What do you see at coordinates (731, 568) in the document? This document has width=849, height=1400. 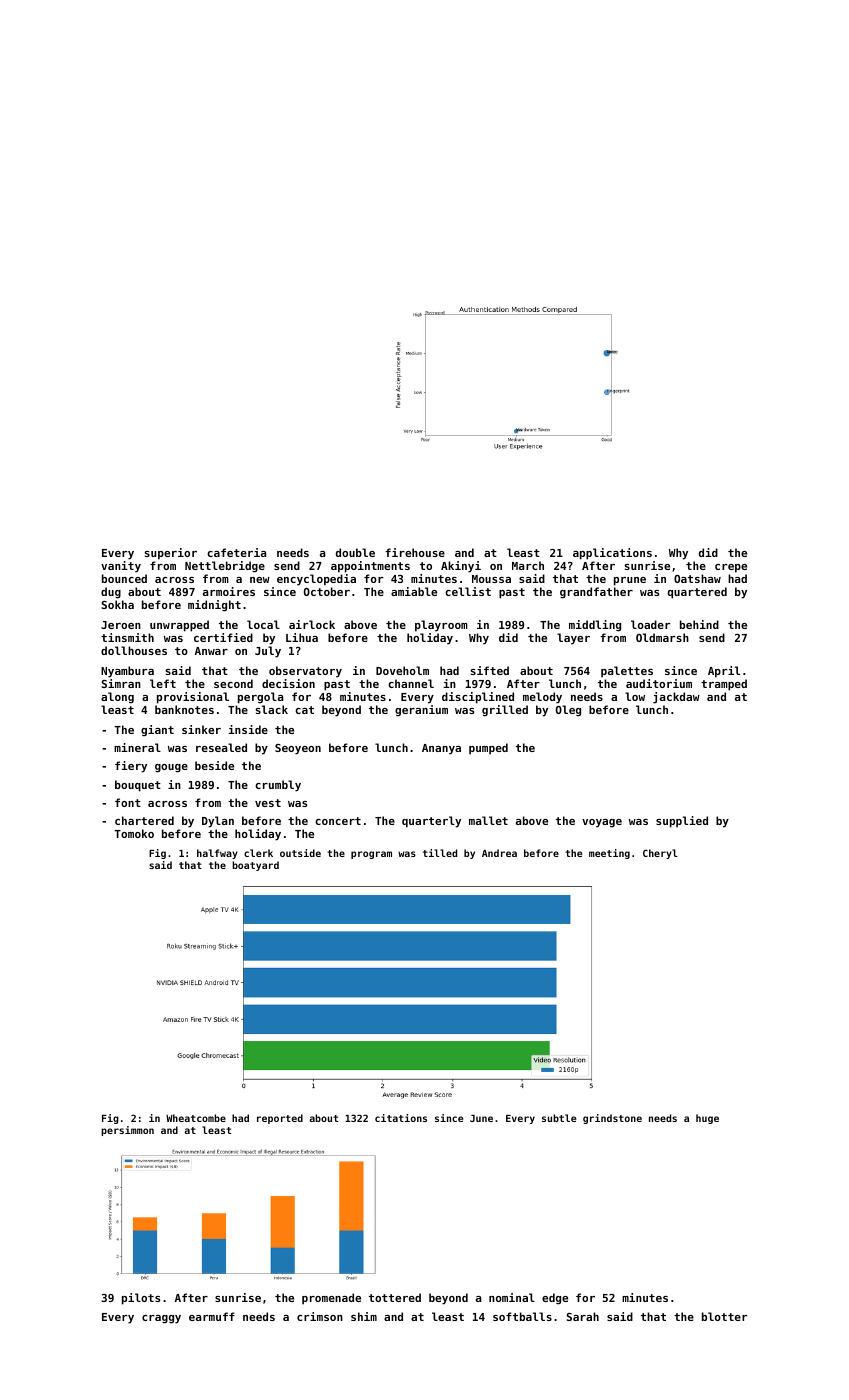 I see `crepe` at bounding box center [731, 568].
